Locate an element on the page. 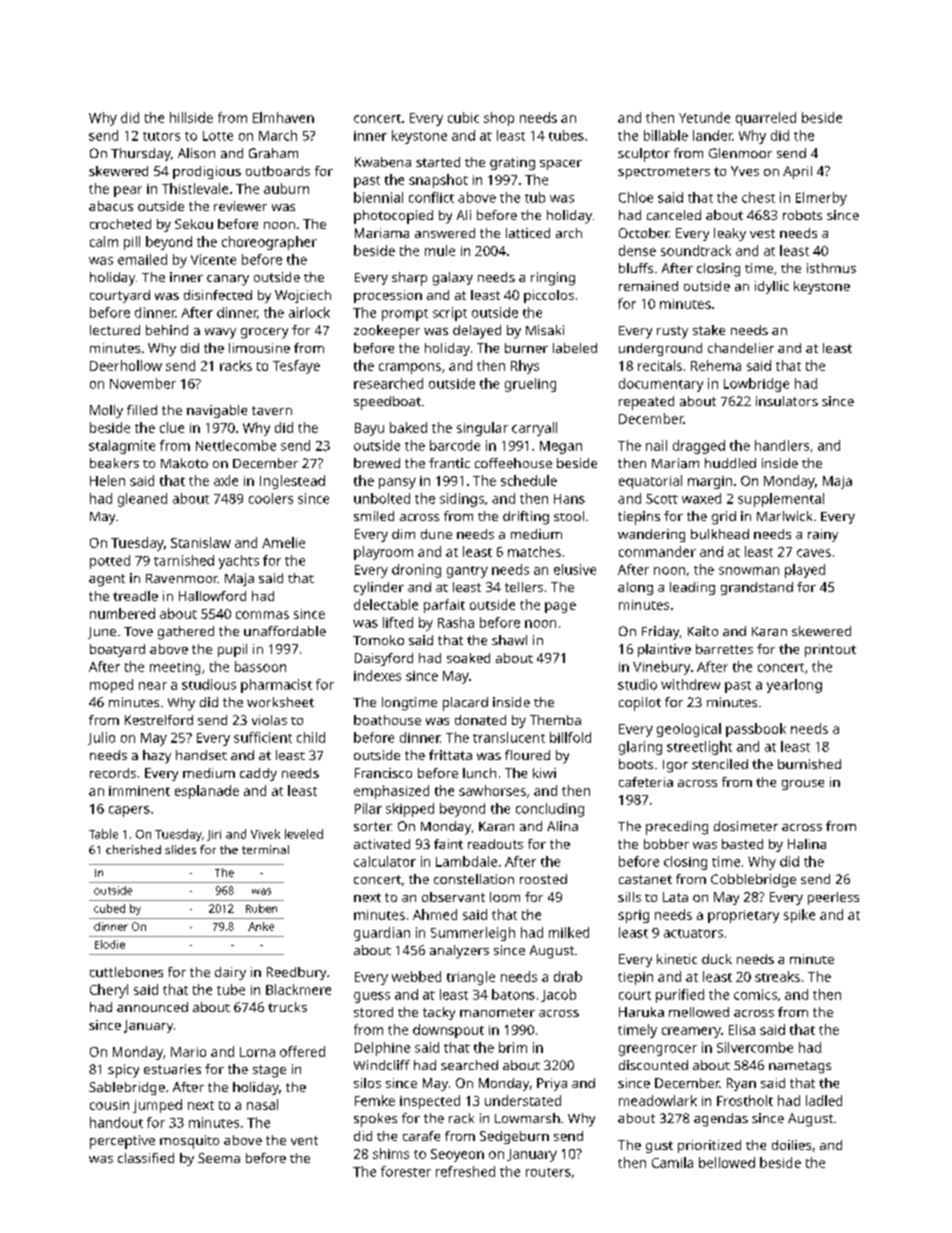  webbed is located at coordinates (416, 976).
